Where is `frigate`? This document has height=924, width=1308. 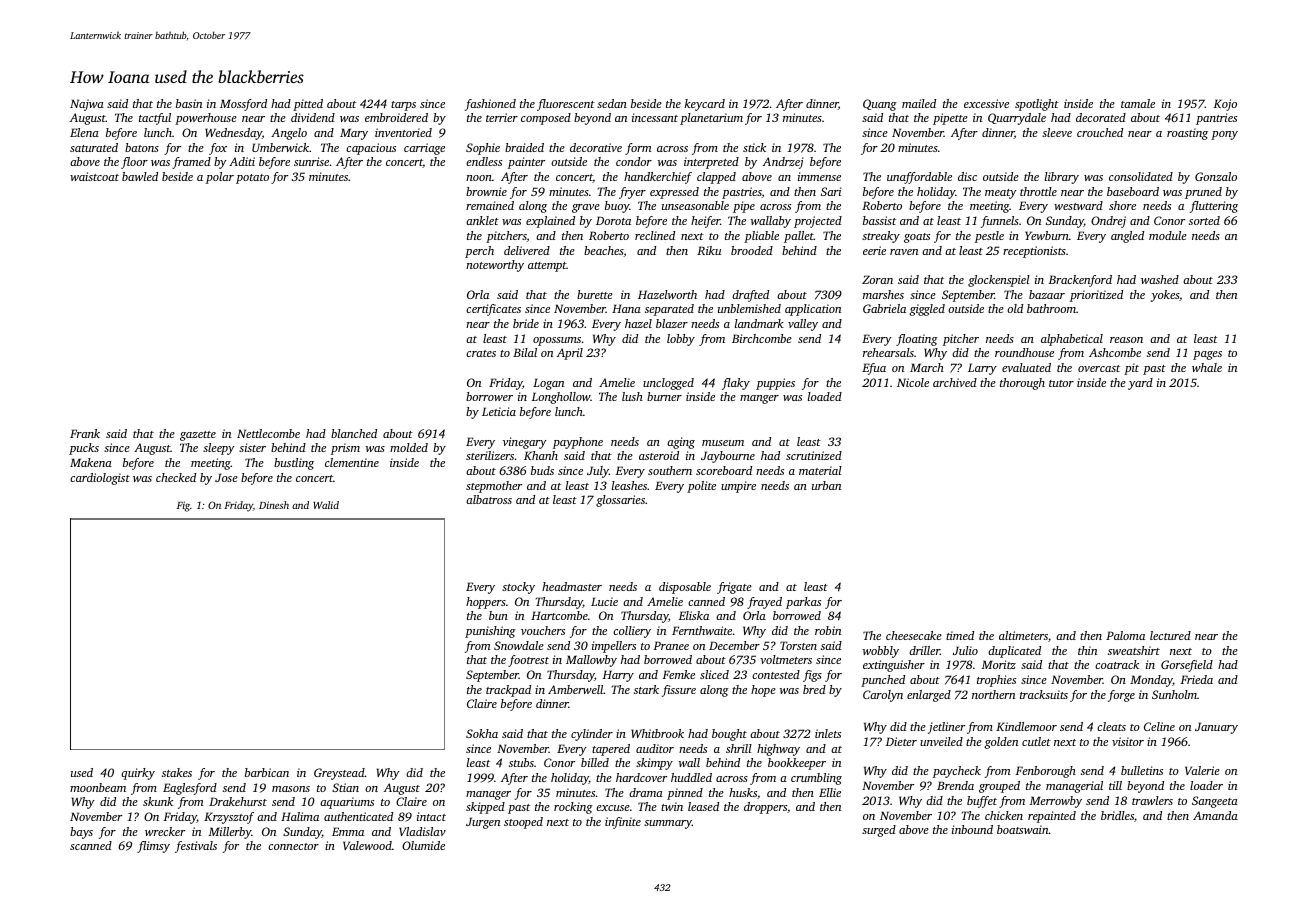
frigate is located at coordinates (734, 588).
